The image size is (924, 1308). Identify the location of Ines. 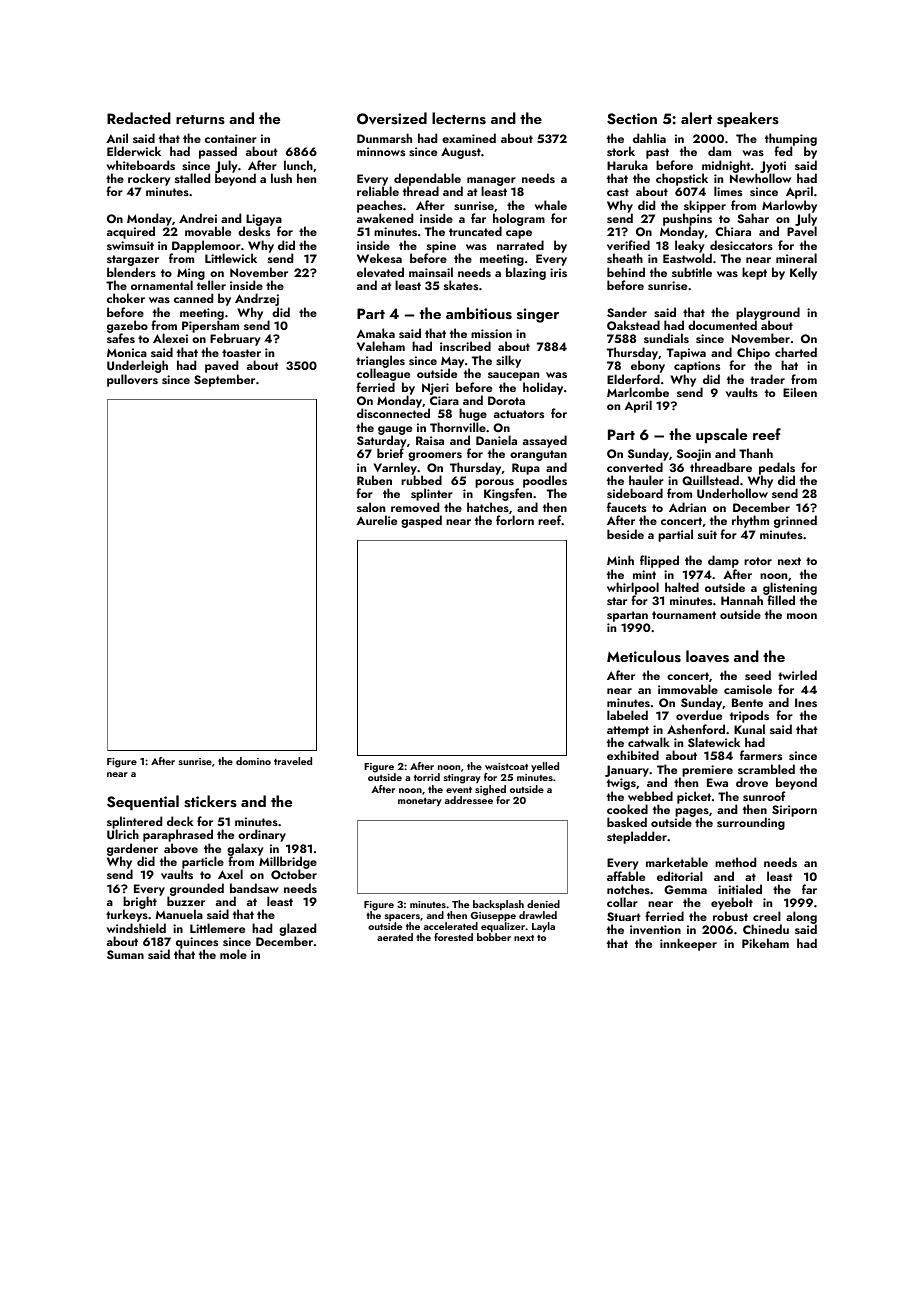
(806, 702).
